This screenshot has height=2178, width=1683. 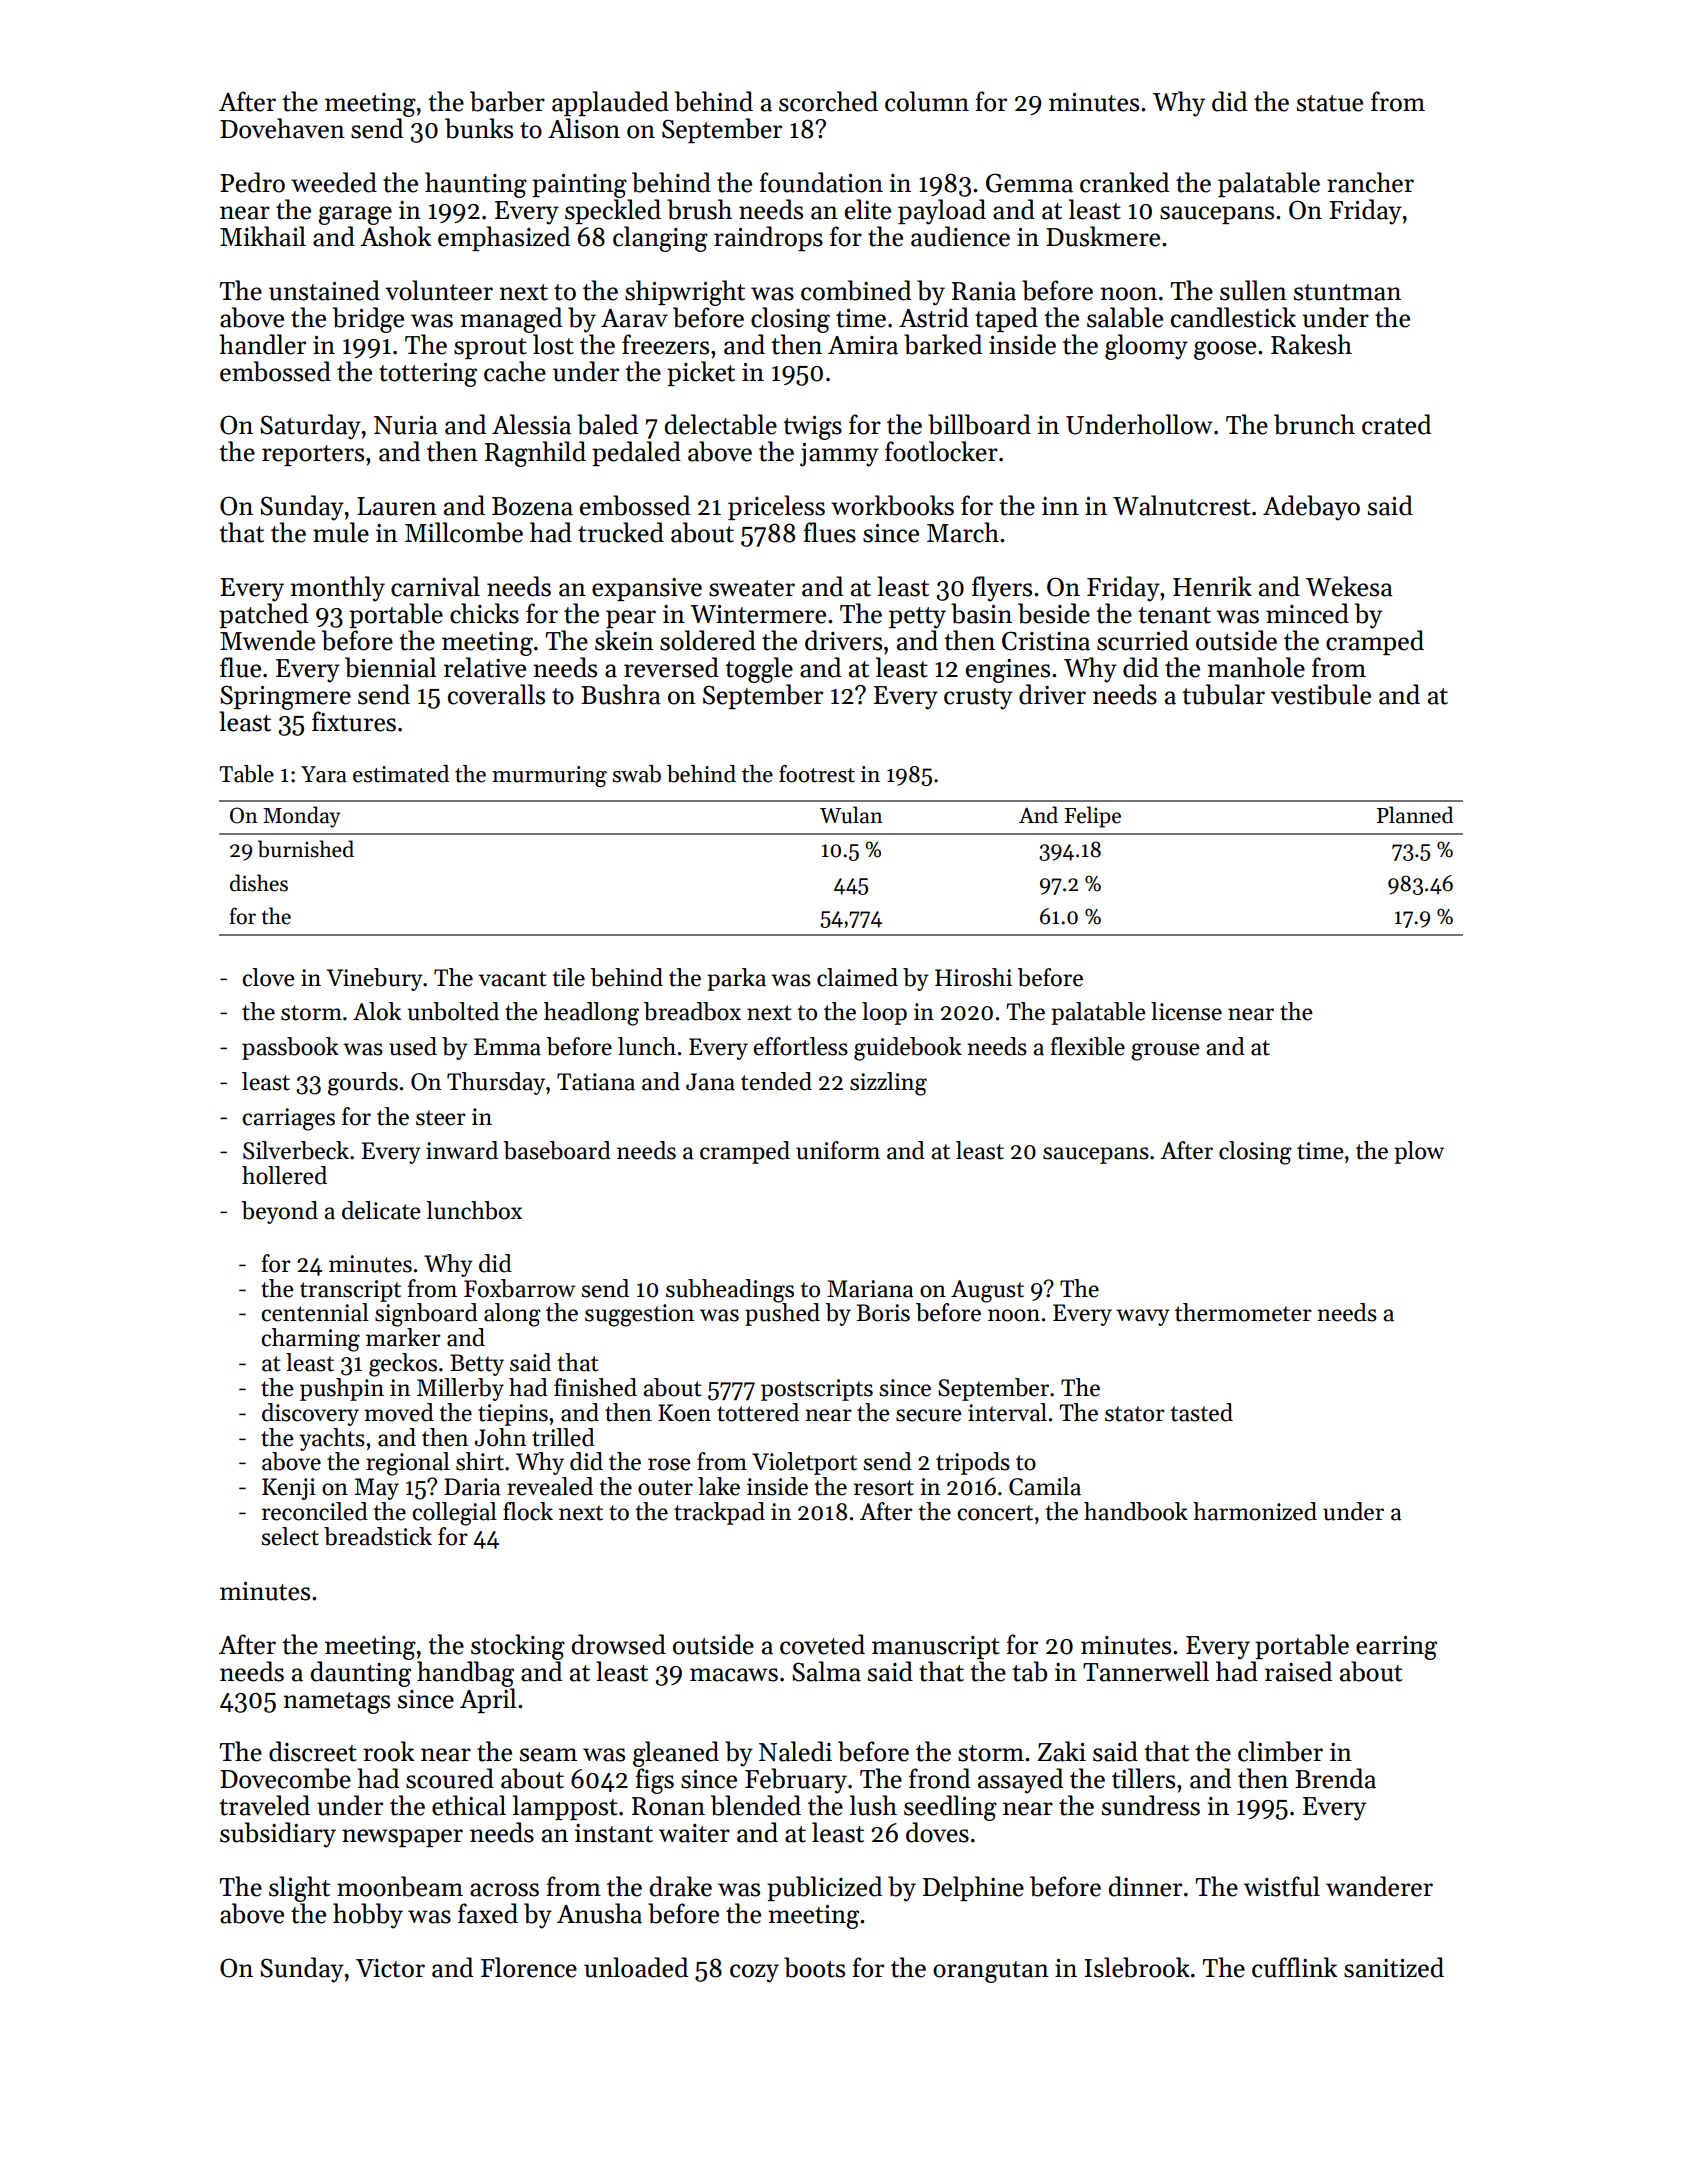 What do you see at coordinates (987, 1291) in the screenshot?
I see `August` at bounding box center [987, 1291].
